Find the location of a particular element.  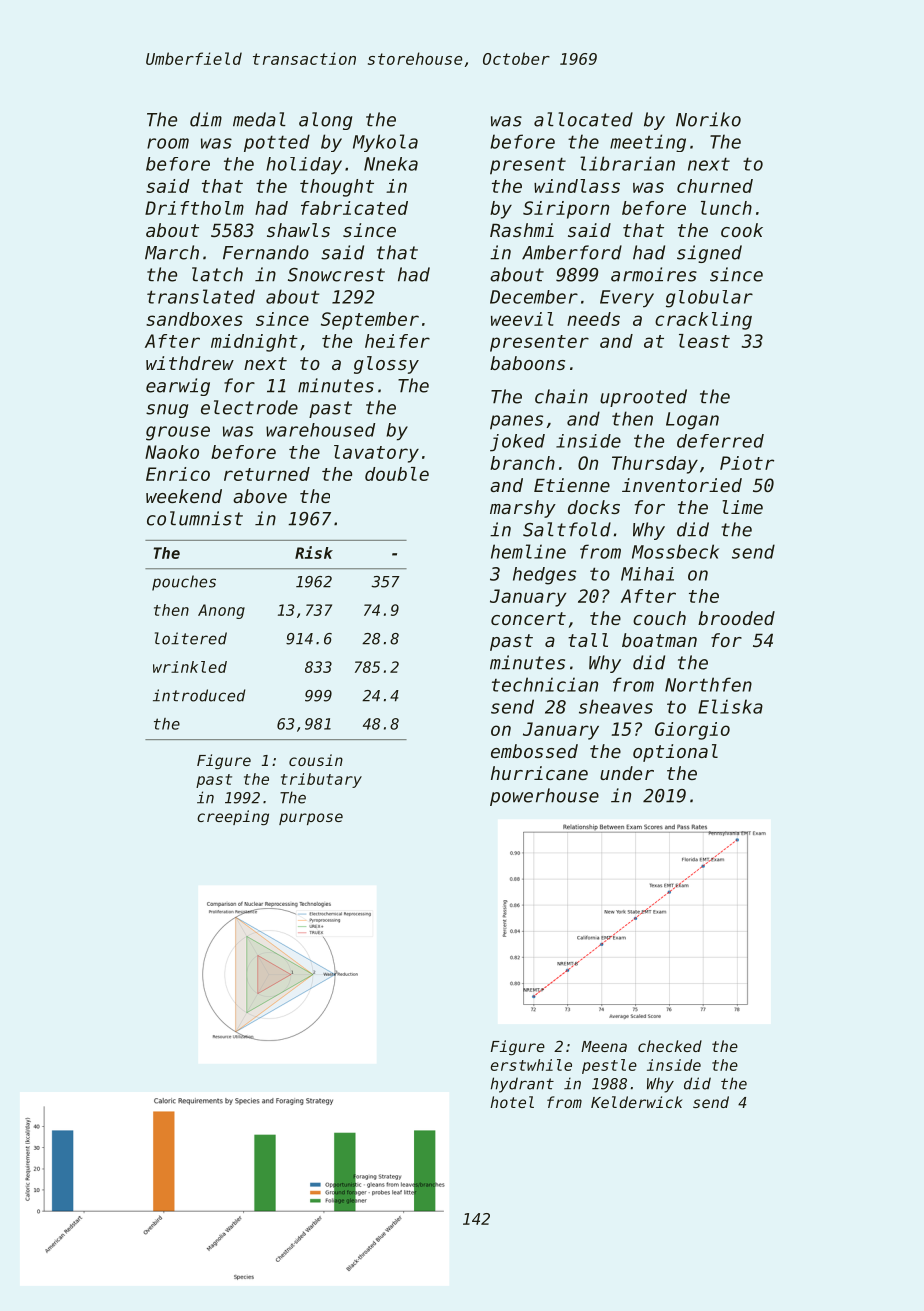

along is located at coordinates (325, 121).
